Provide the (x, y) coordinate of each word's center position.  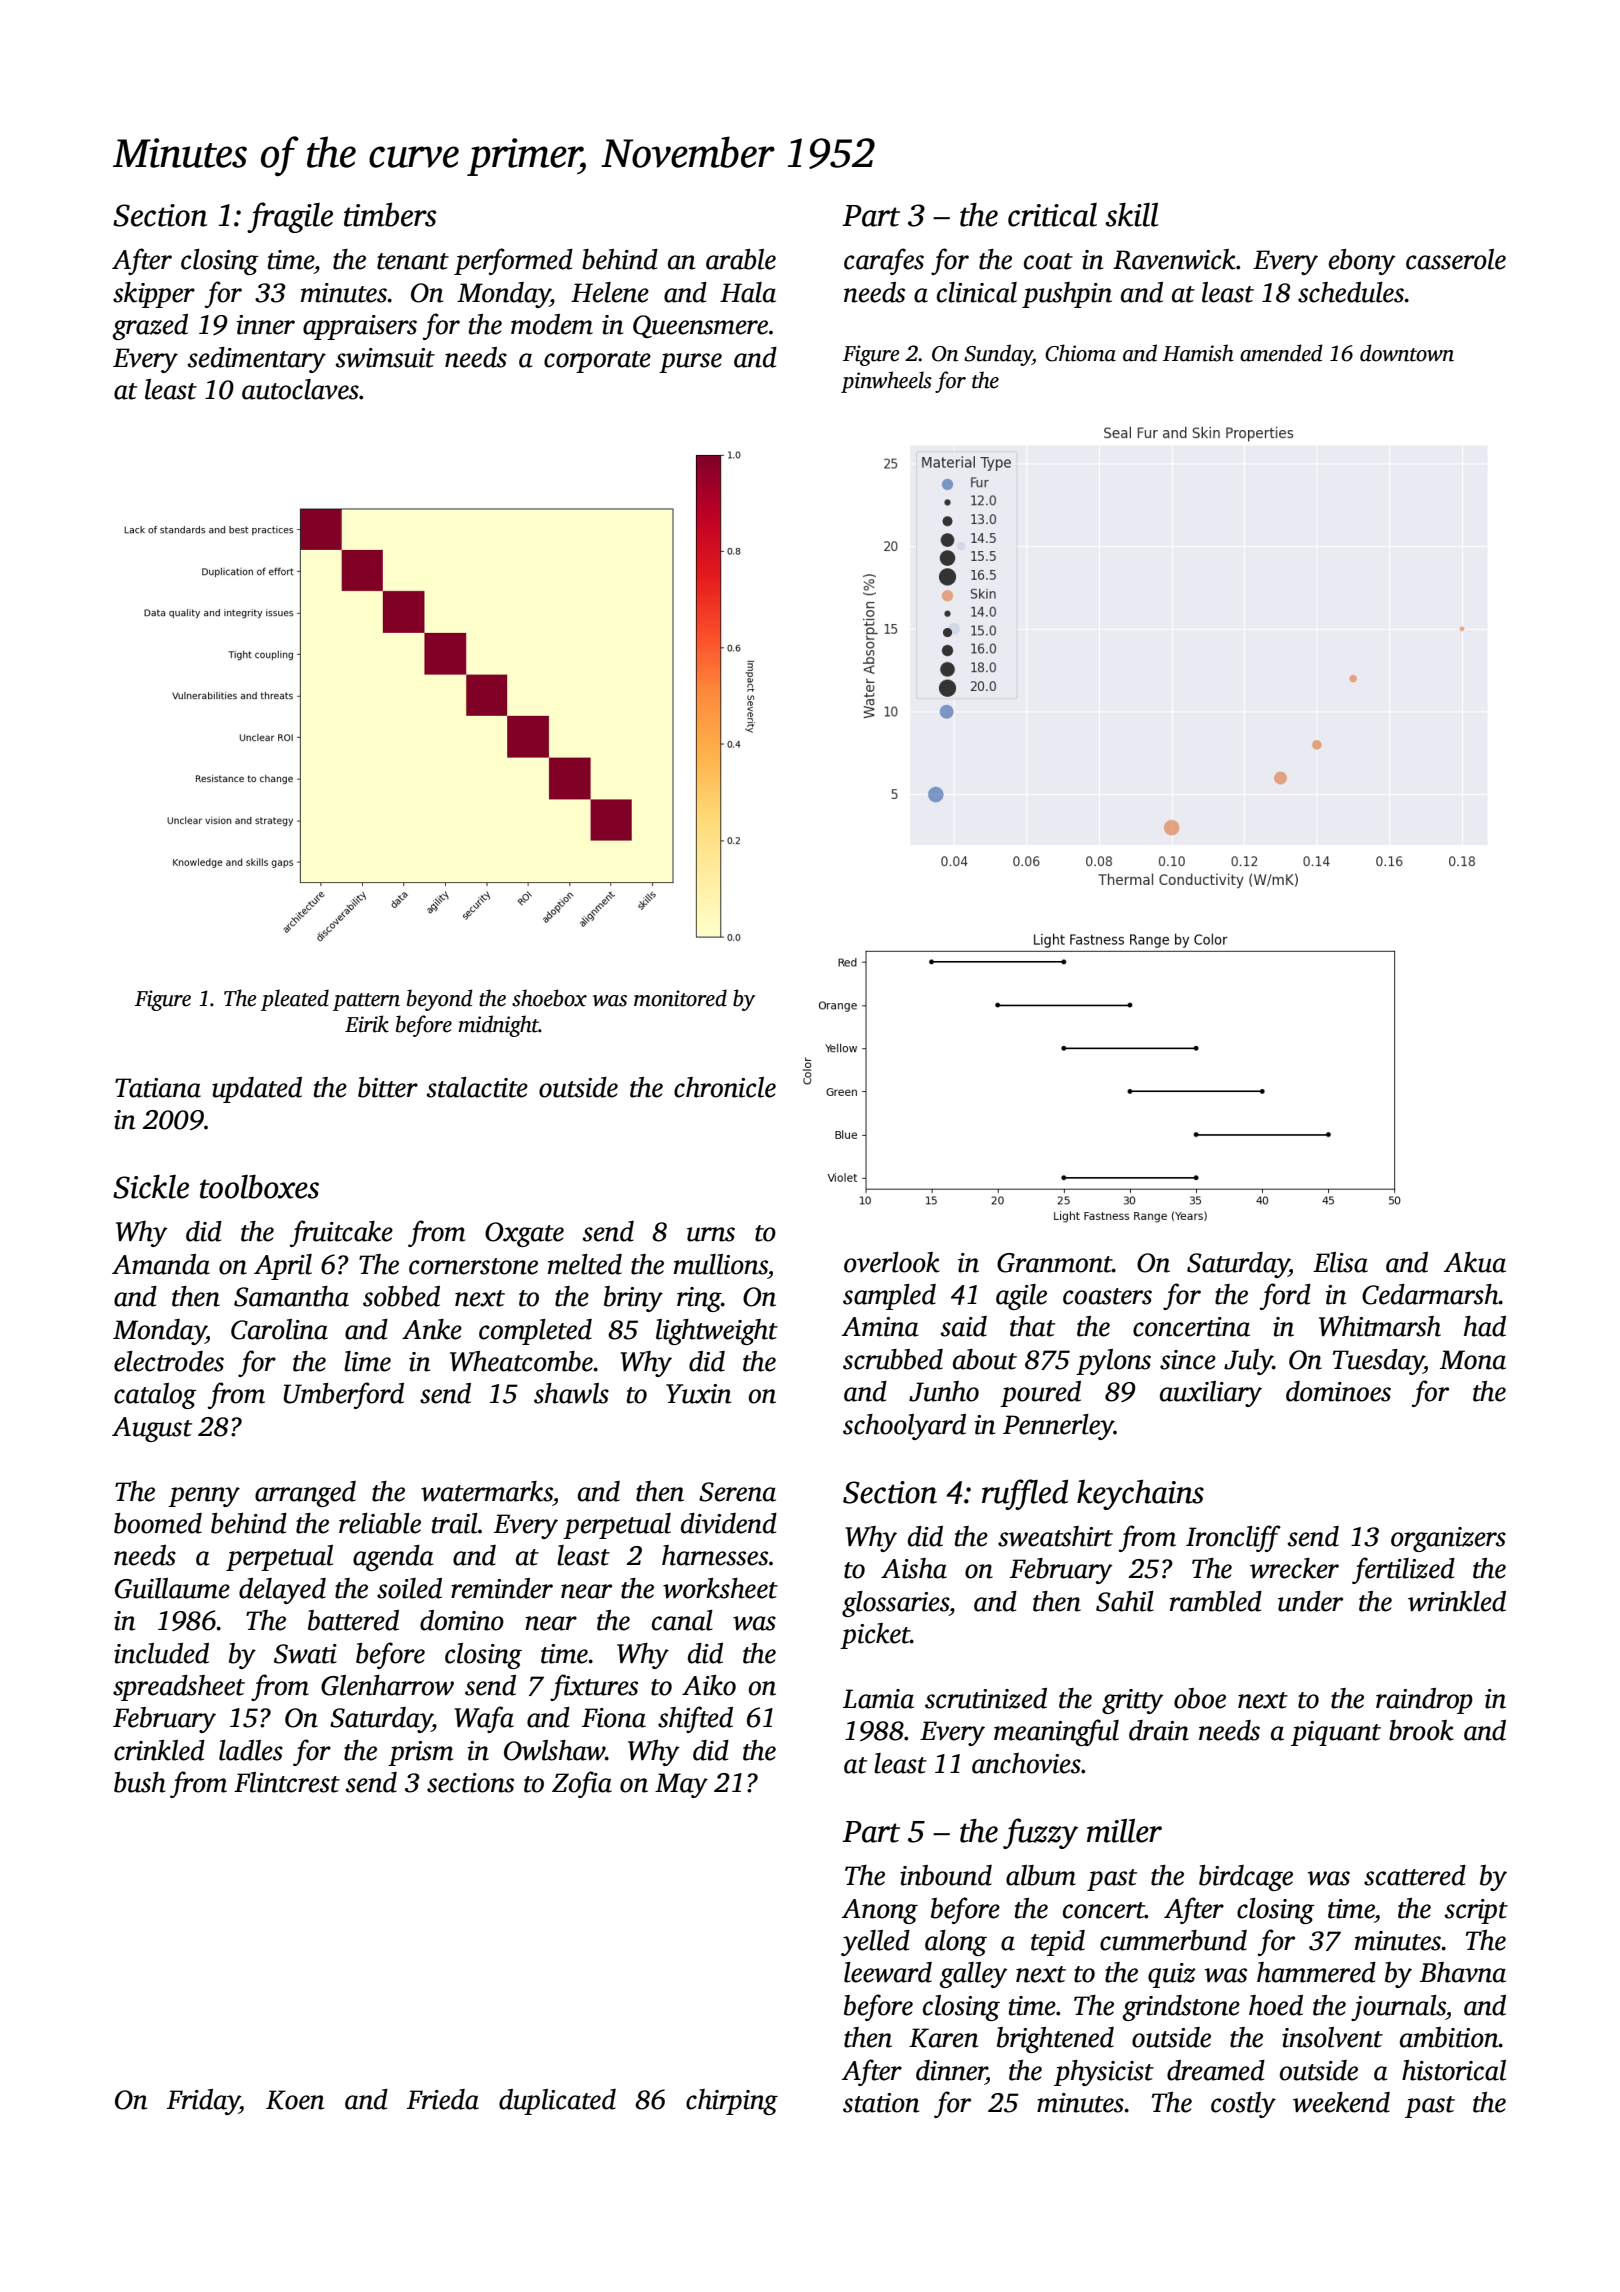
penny (204, 1497)
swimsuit (385, 358)
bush (140, 1782)
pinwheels (886, 382)
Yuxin (698, 1394)
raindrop (1424, 1701)
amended (1281, 353)
